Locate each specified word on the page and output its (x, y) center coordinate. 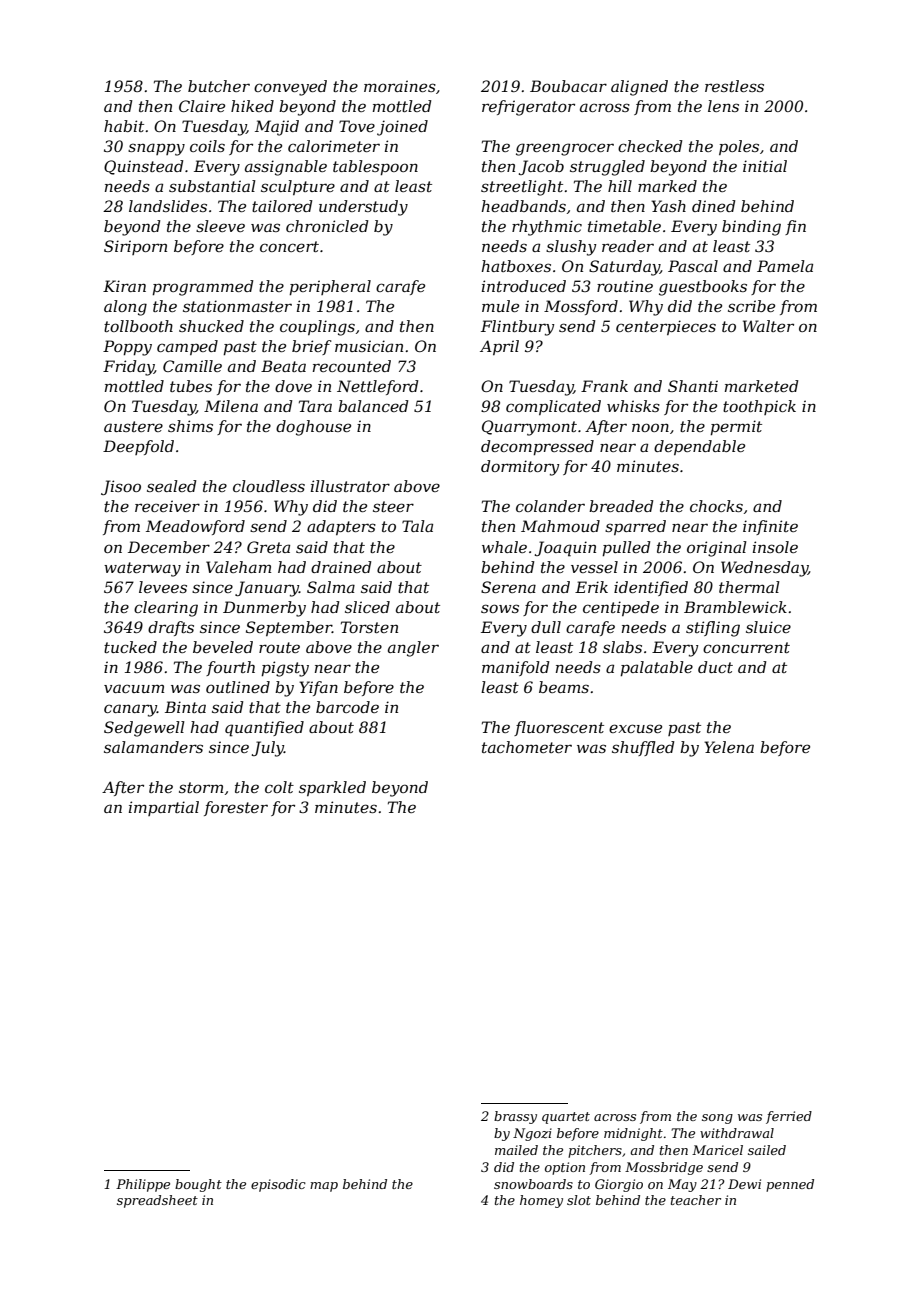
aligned (639, 88)
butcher (219, 86)
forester (236, 808)
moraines (400, 86)
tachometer (527, 747)
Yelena (729, 747)
